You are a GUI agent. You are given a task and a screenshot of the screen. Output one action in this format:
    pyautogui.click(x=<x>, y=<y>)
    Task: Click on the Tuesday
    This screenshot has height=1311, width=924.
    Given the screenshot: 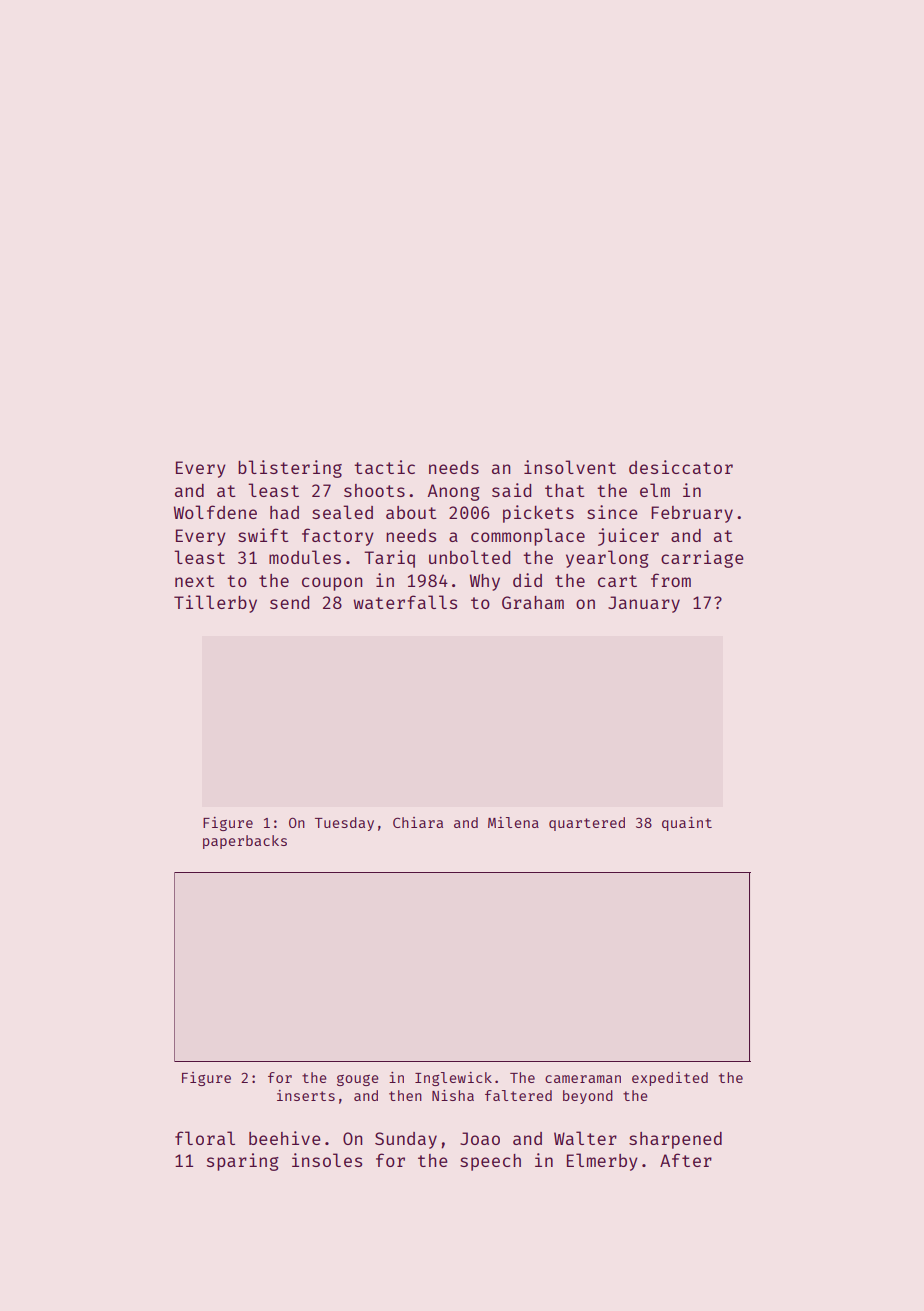 What is the action you would take?
    pyautogui.click(x=344, y=824)
